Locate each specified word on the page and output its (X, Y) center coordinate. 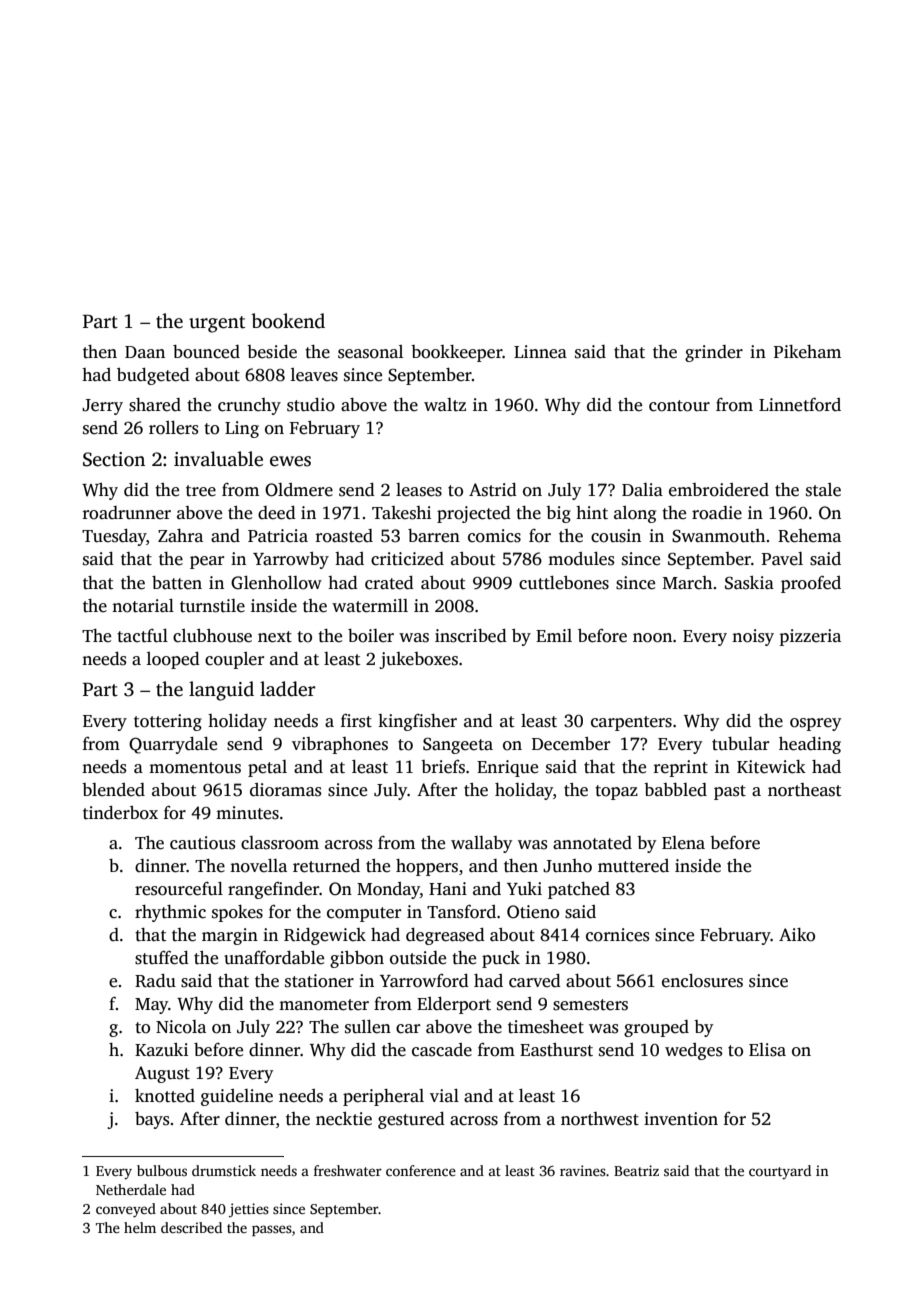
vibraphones (340, 745)
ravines (583, 1170)
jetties (249, 1210)
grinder (714, 353)
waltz (445, 405)
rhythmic (170, 913)
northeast (805, 790)
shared (155, 405)
